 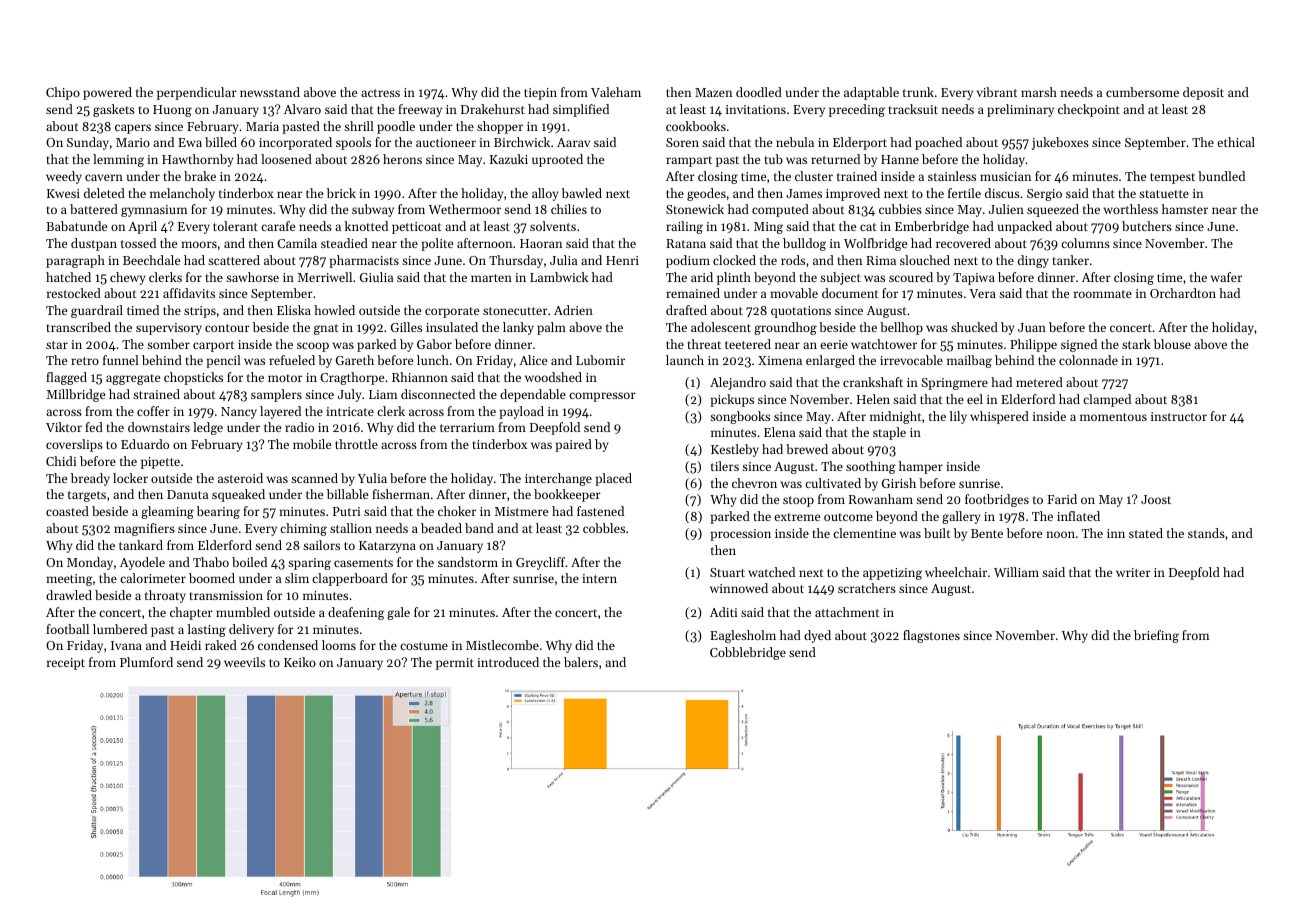 What do you see at coordinates (918, 92) in the document?
I see `trunk` at bounding box center [918, 92].
